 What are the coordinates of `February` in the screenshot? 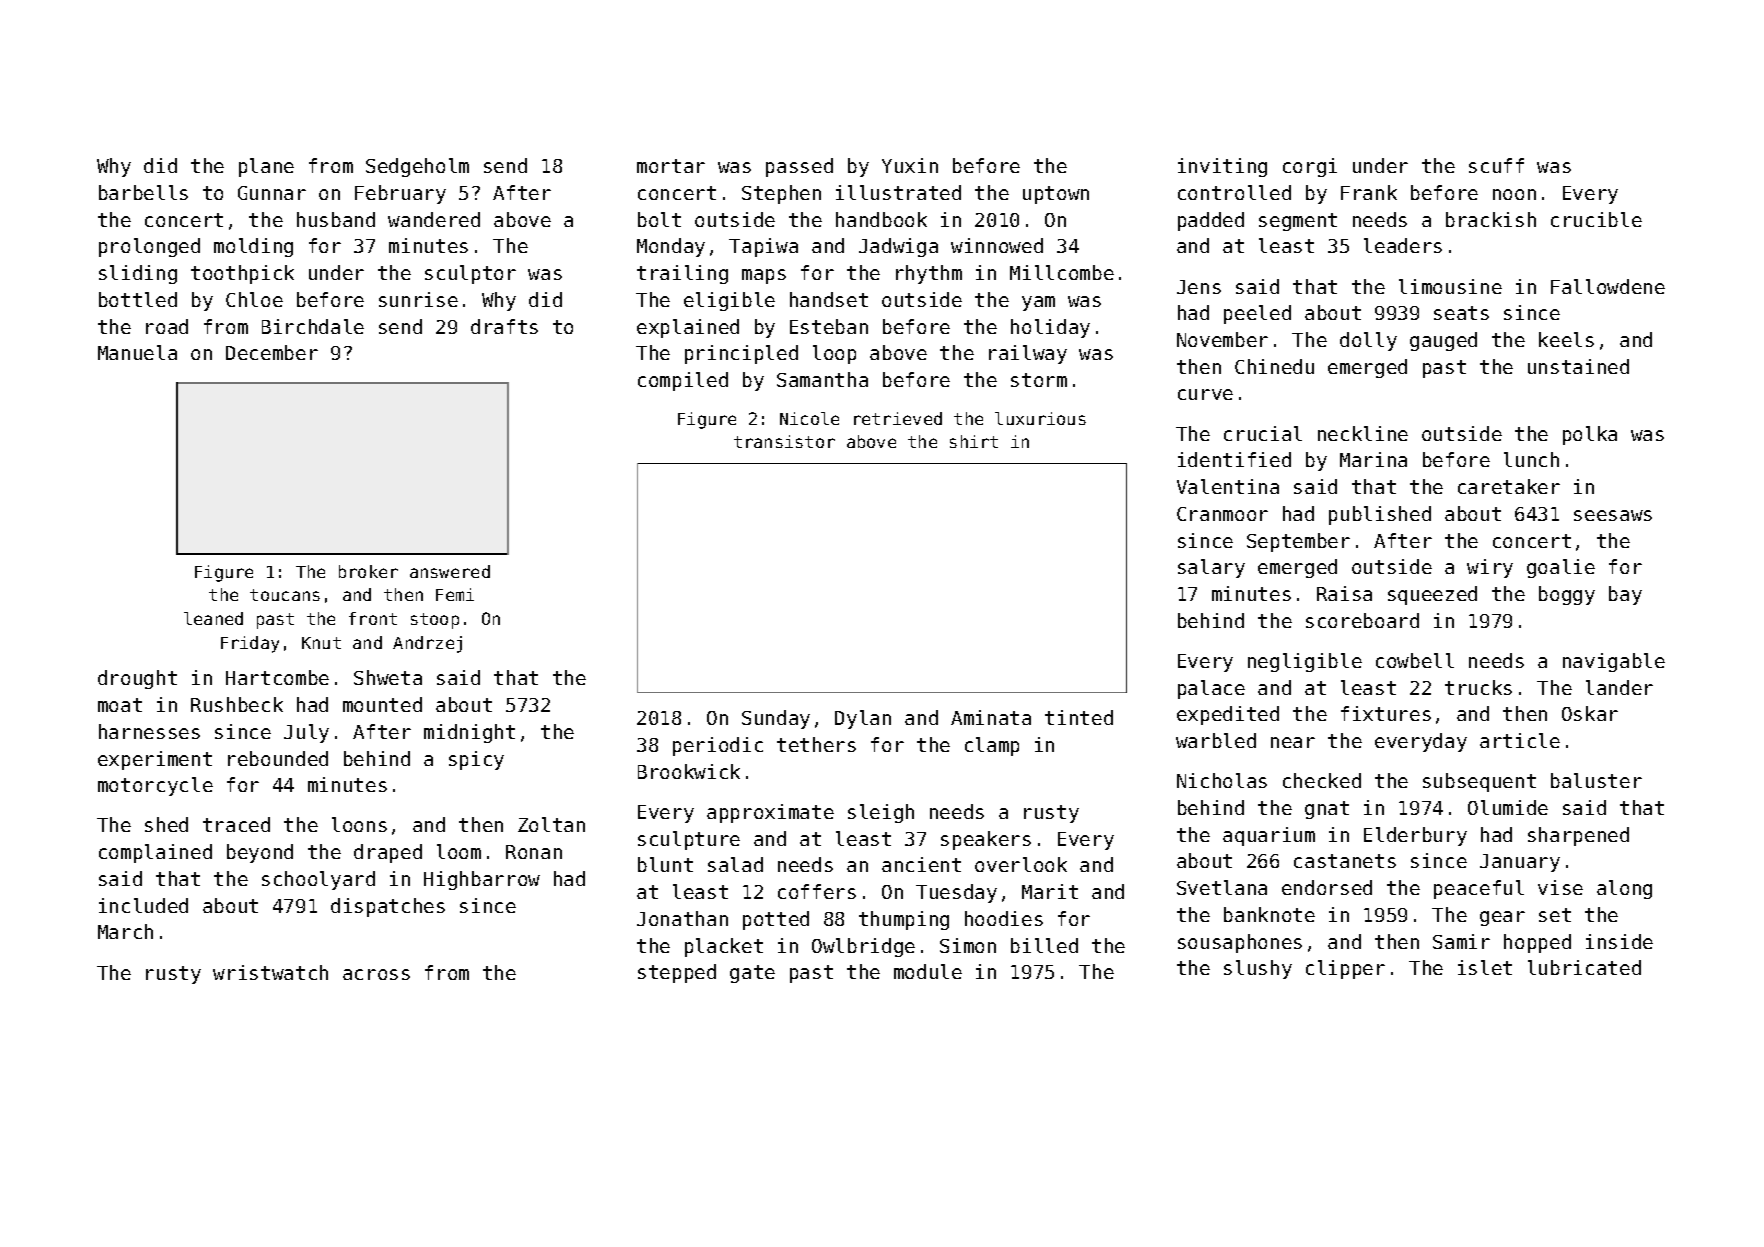 It's located at (400, 194).
